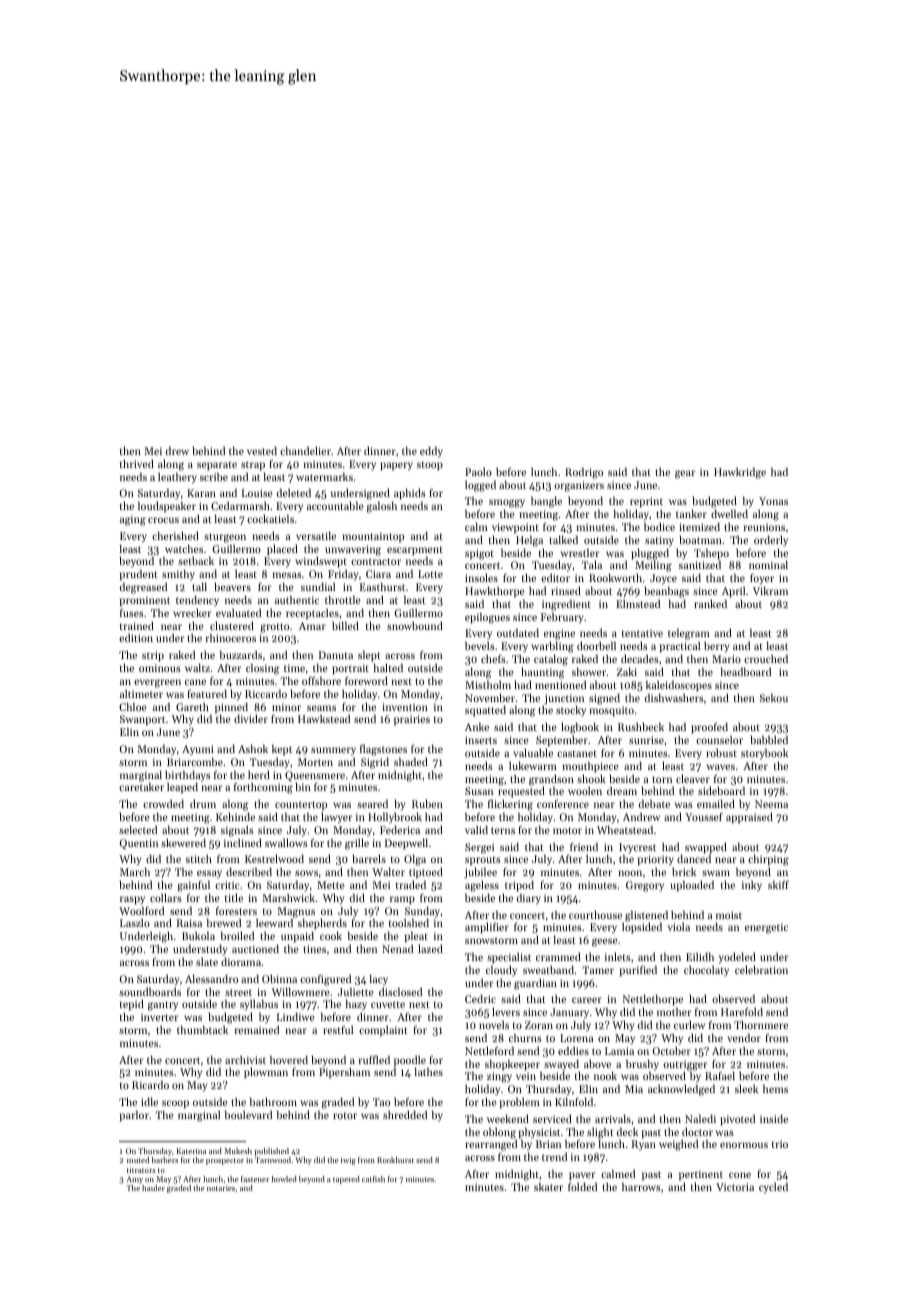 The height and width of the screenshot is (1316, 908). Describe the element at coordinates (716, 803) in the screenshot. I see `emailed` at that location.
